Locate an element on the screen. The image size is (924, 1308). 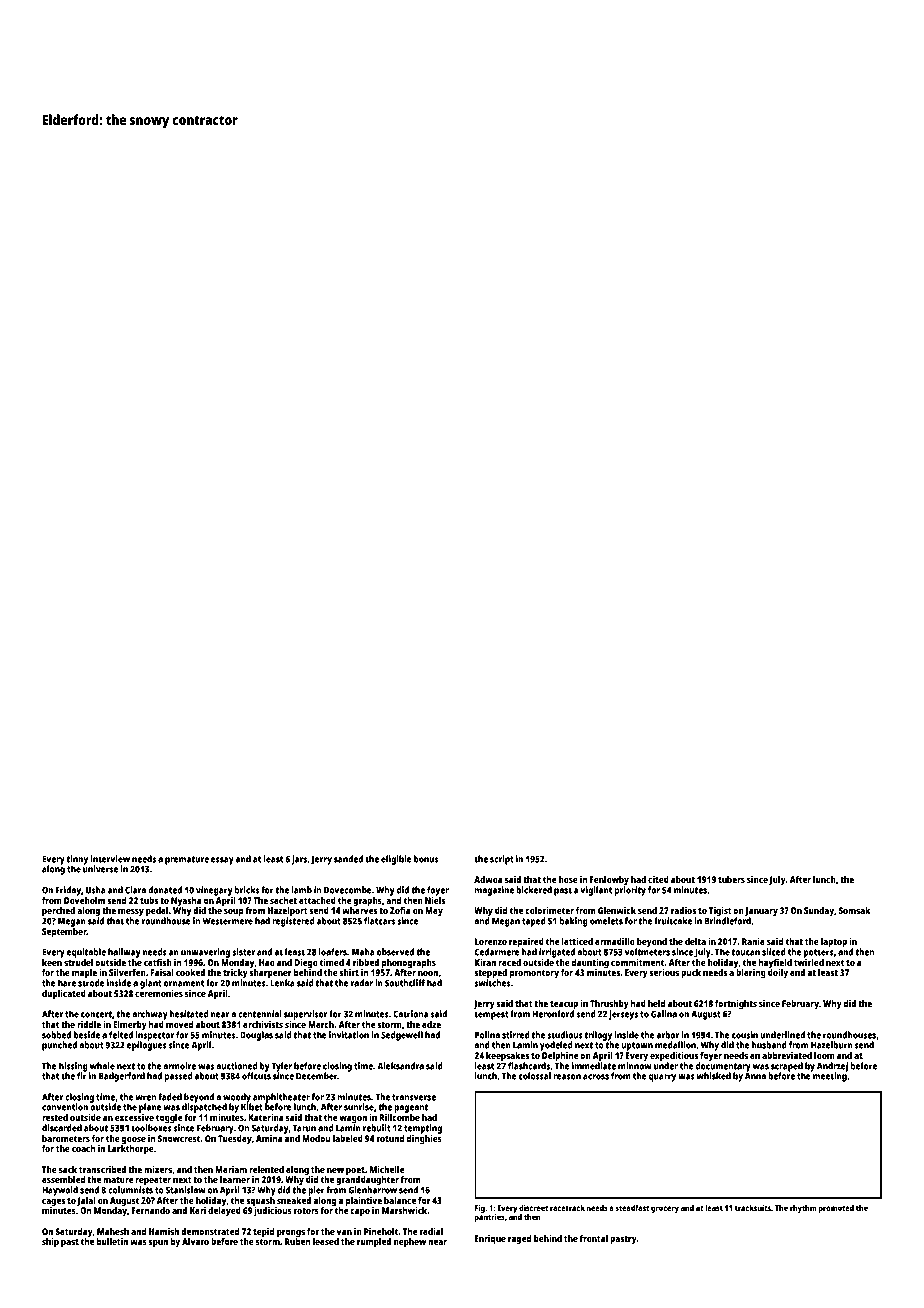
Friday is located at coordinates (68, 891).
